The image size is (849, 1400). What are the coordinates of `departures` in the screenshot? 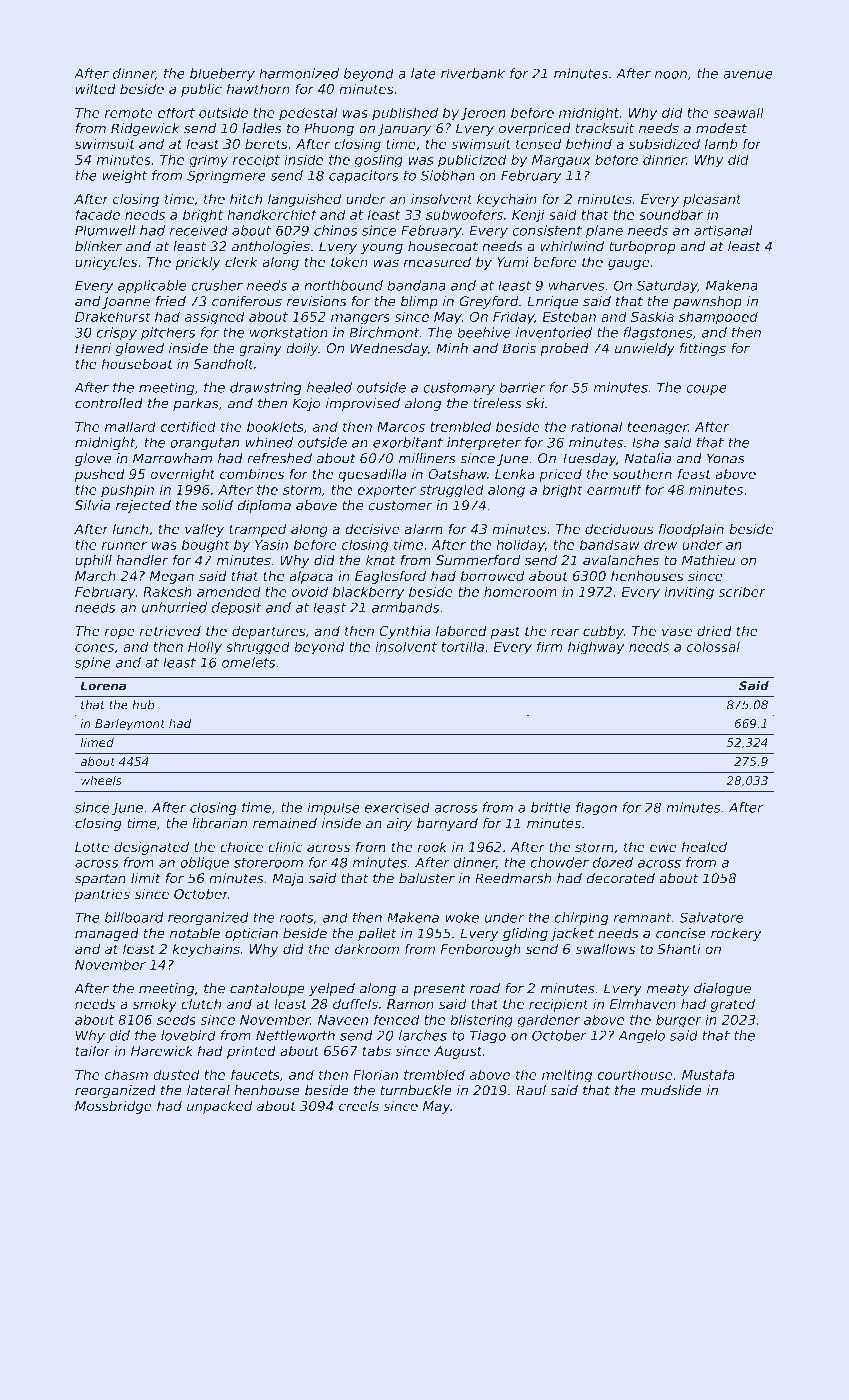 It's located at (269, 632).
